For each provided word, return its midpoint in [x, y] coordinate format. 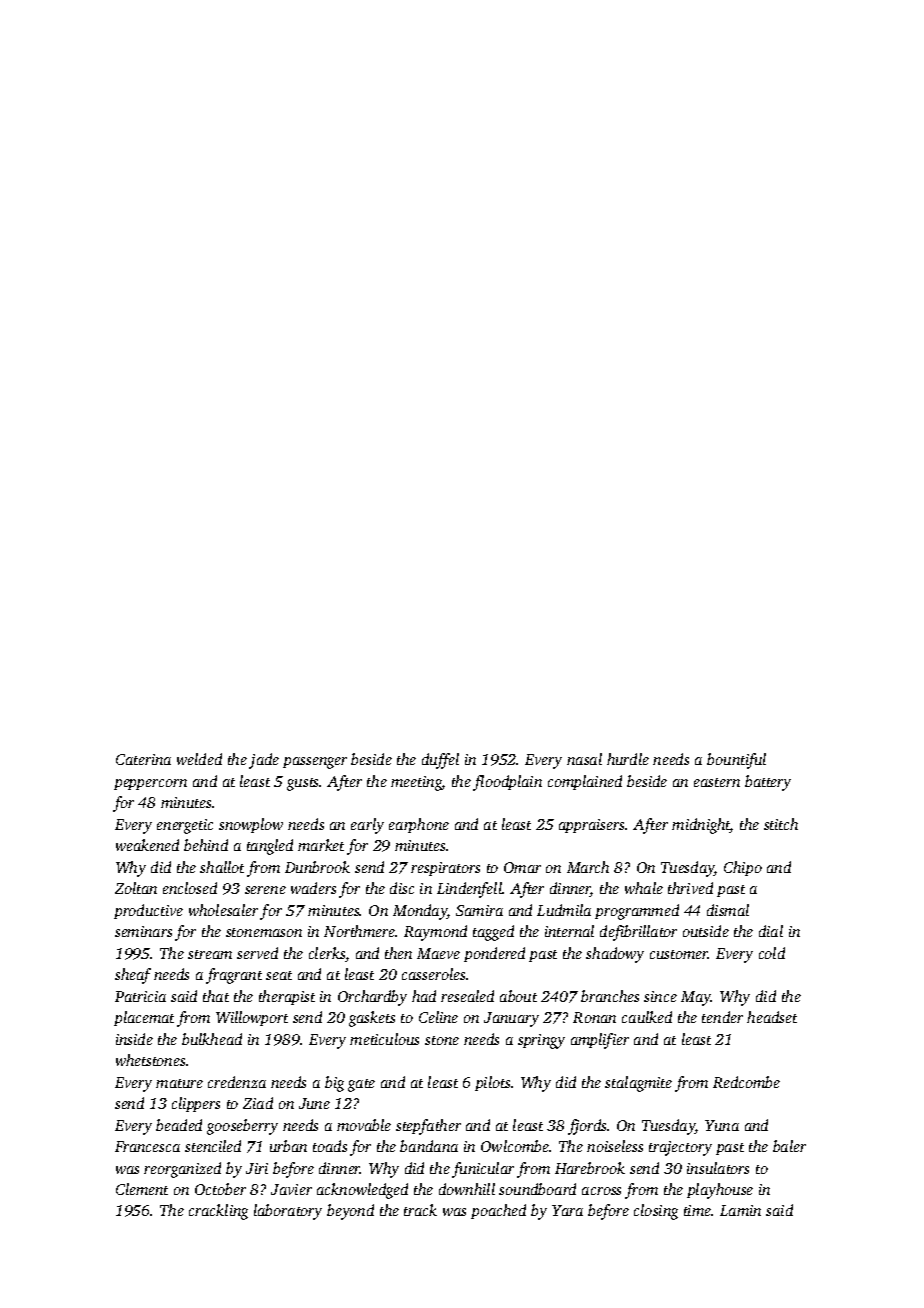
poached [498, 1211]
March [588, 867]
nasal [584, 759]
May [696, 998]
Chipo [743, 868]
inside [134, 1039]
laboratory [288, 1212]
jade [264, 761]
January [511, 1019]
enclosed [190, 888]
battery [768, 783]
